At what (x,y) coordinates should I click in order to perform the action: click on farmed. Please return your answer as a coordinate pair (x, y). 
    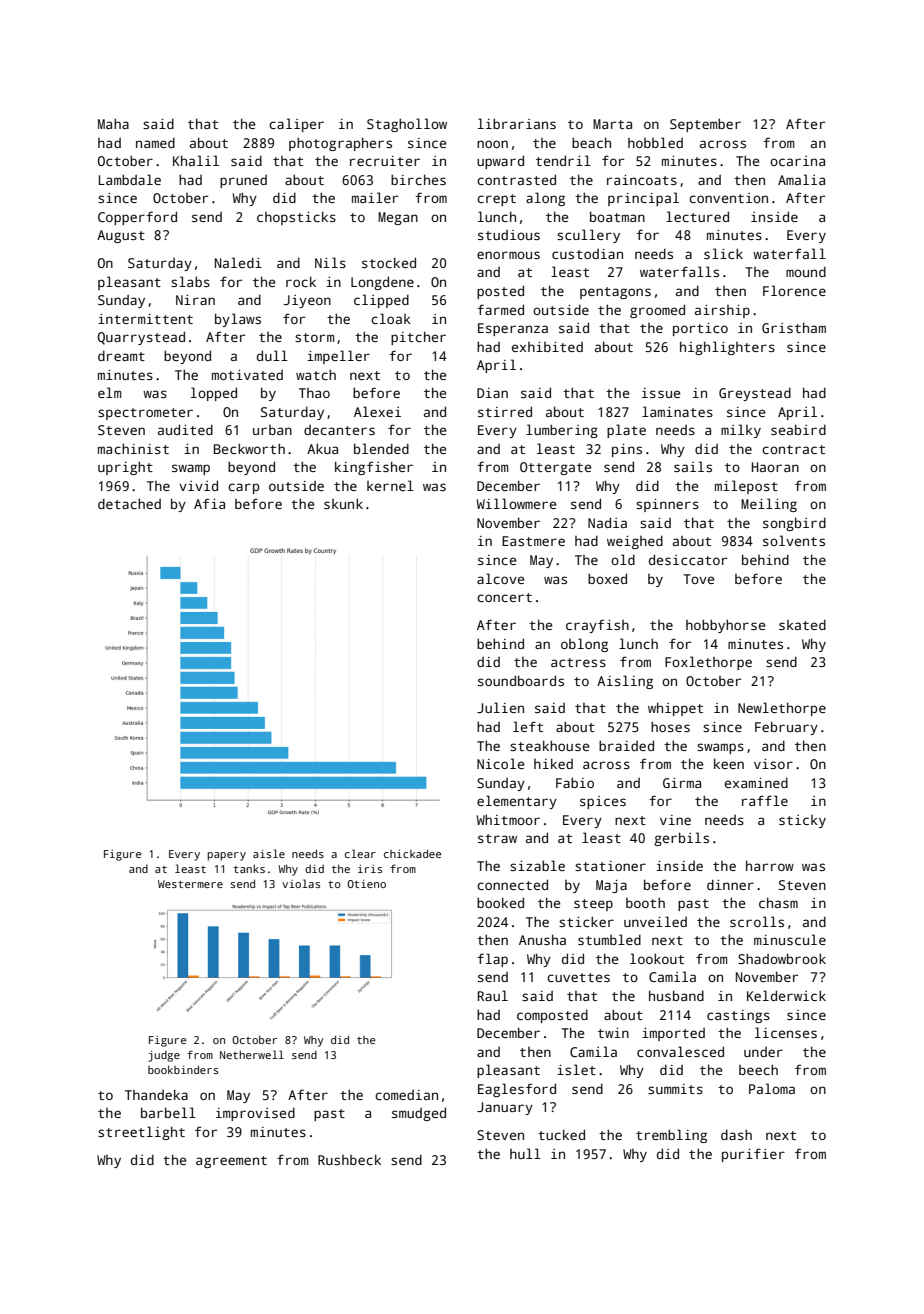
    Looking at the image, I should click on (500, 309).
